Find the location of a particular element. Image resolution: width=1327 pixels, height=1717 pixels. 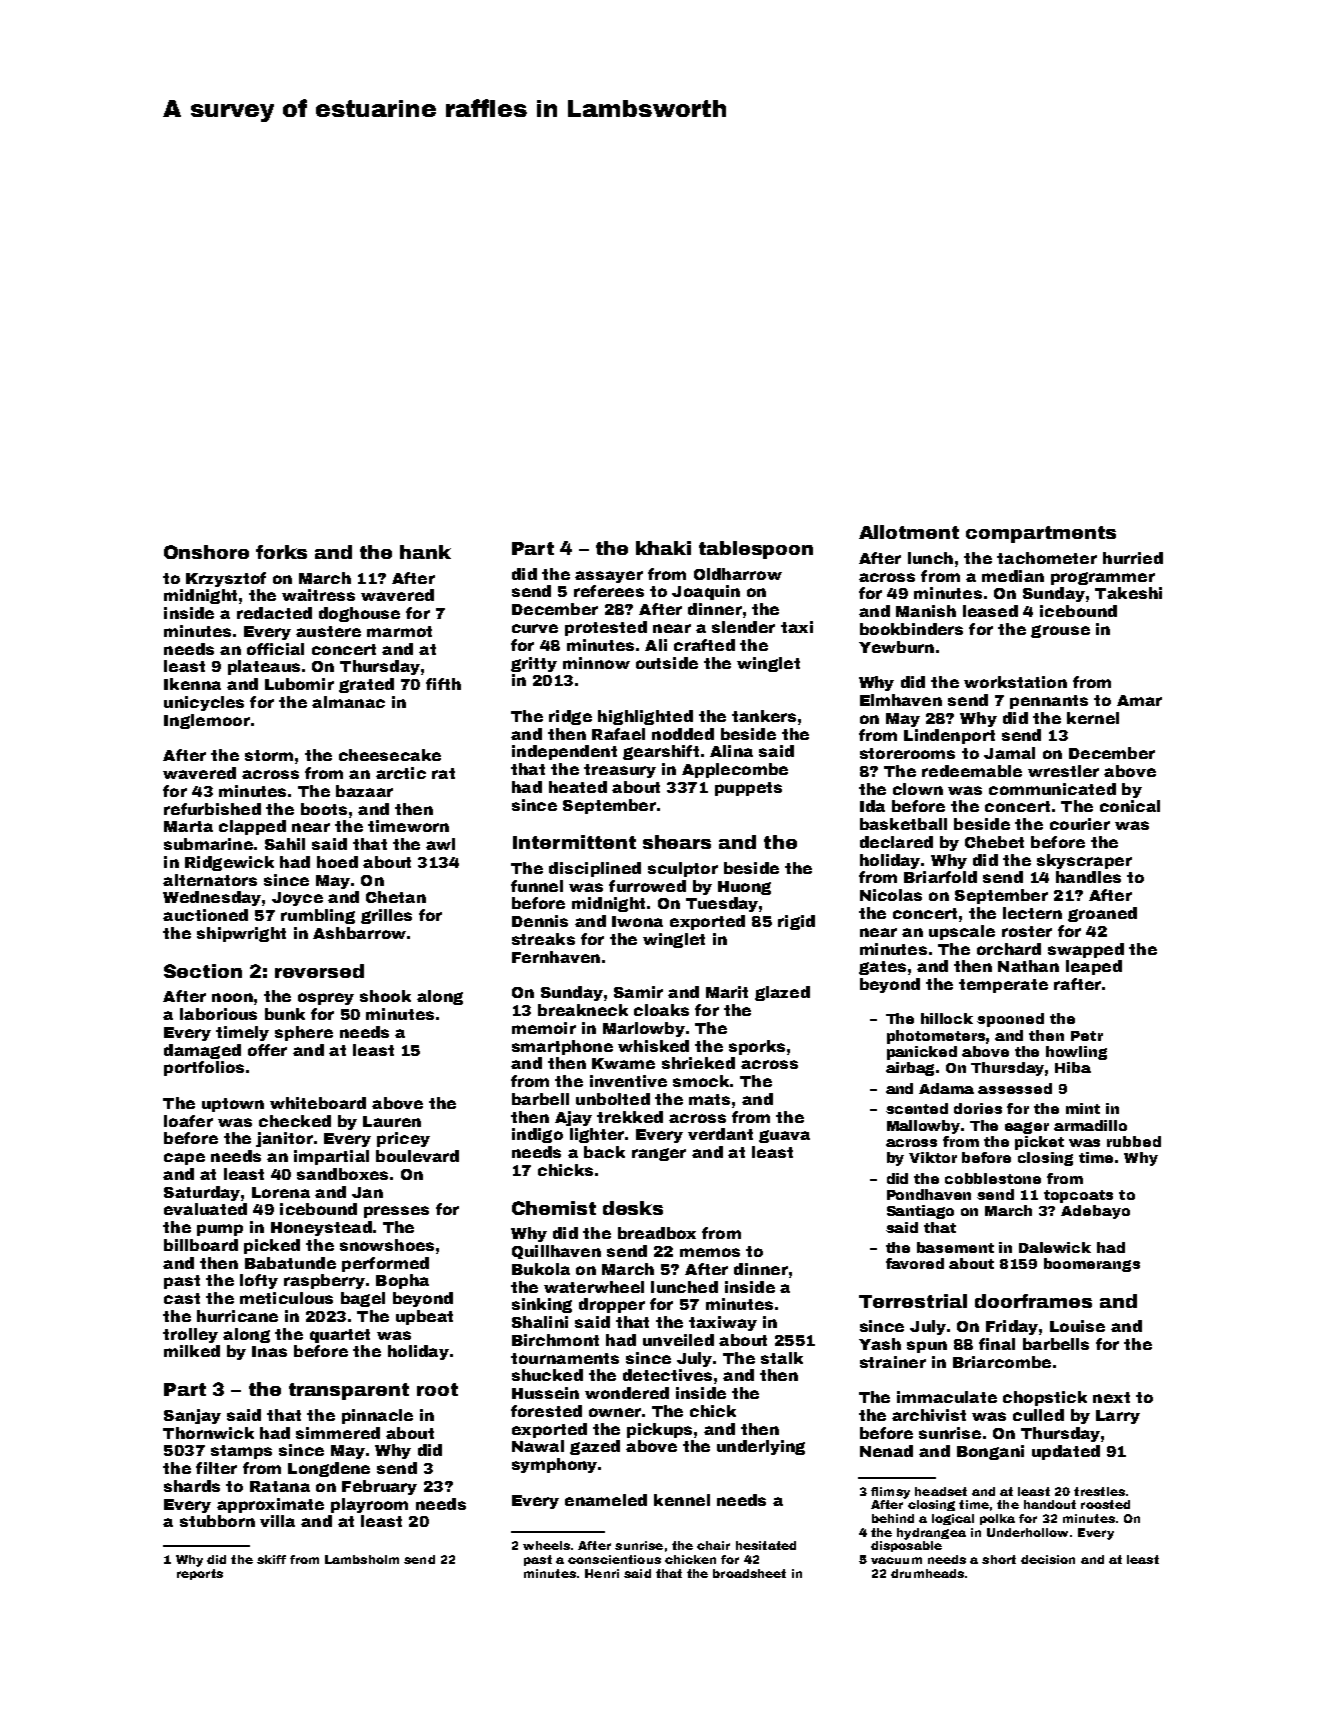

guava is located at coordinates (784, 1136).
